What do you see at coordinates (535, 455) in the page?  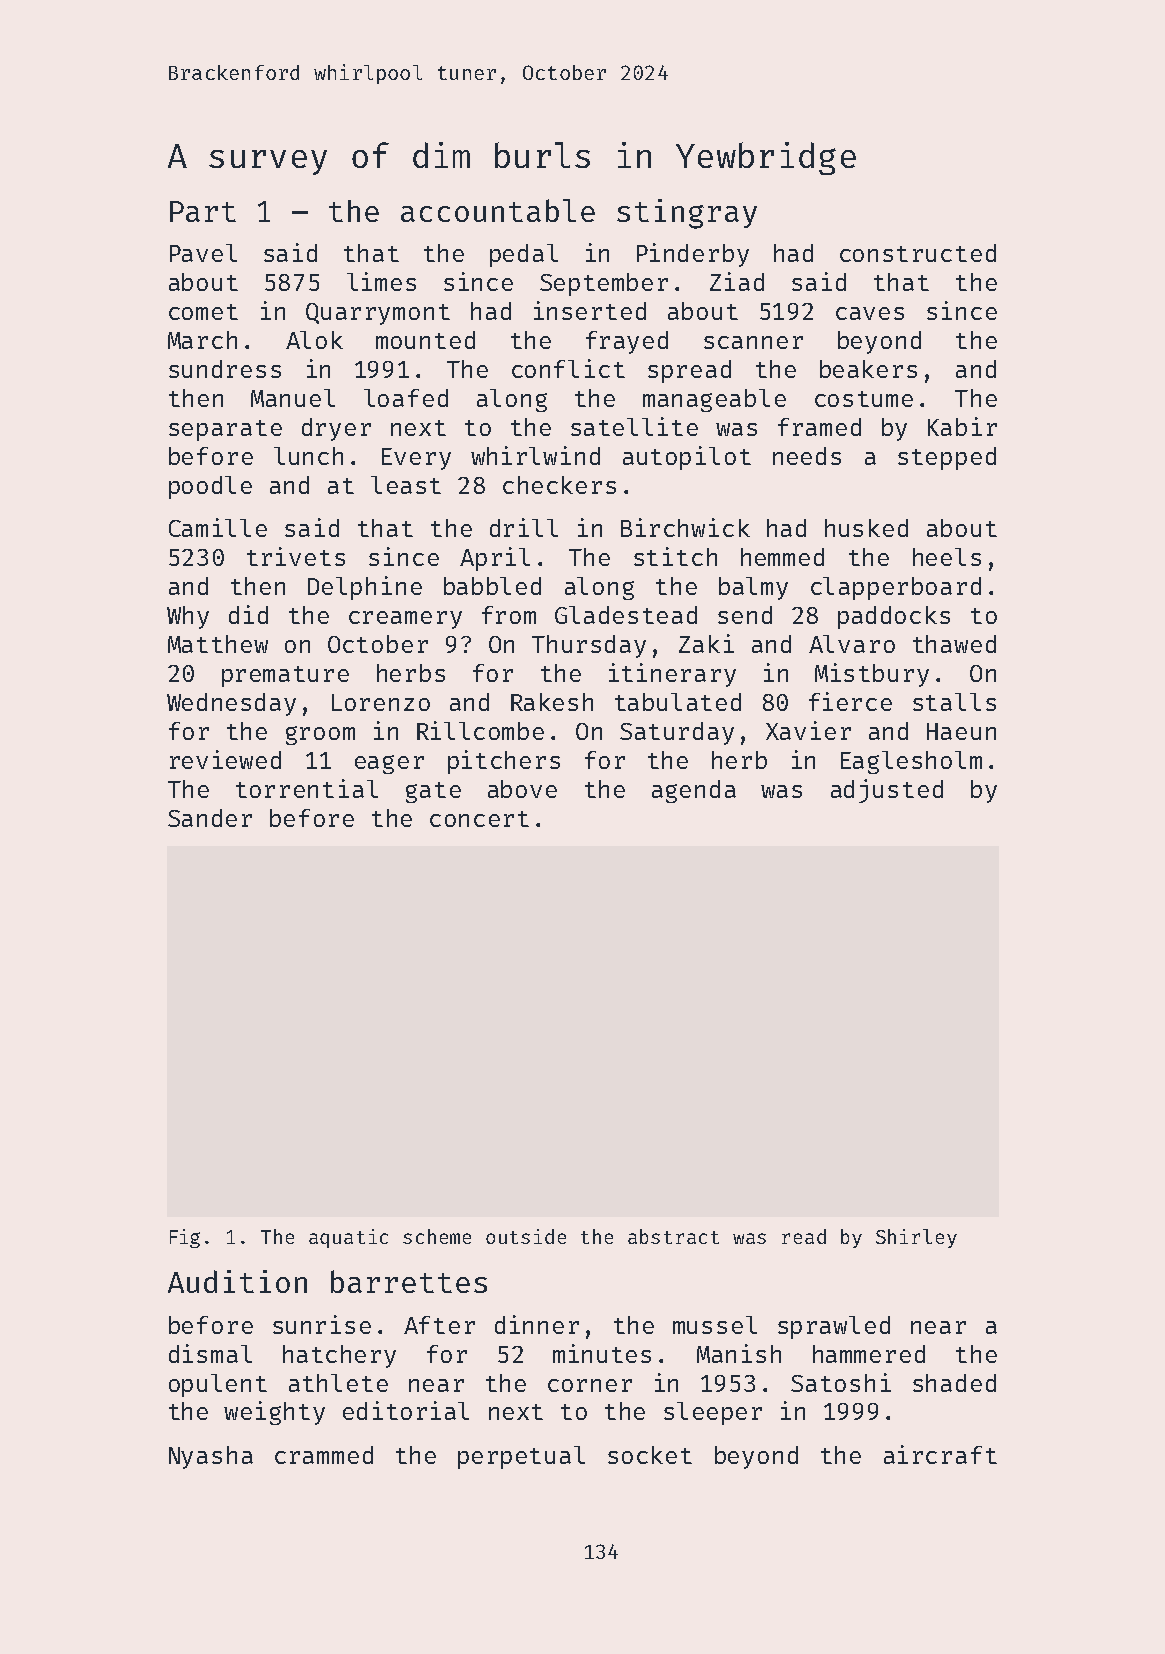 I see `whirlwind` at bounding box center [535, 455].
